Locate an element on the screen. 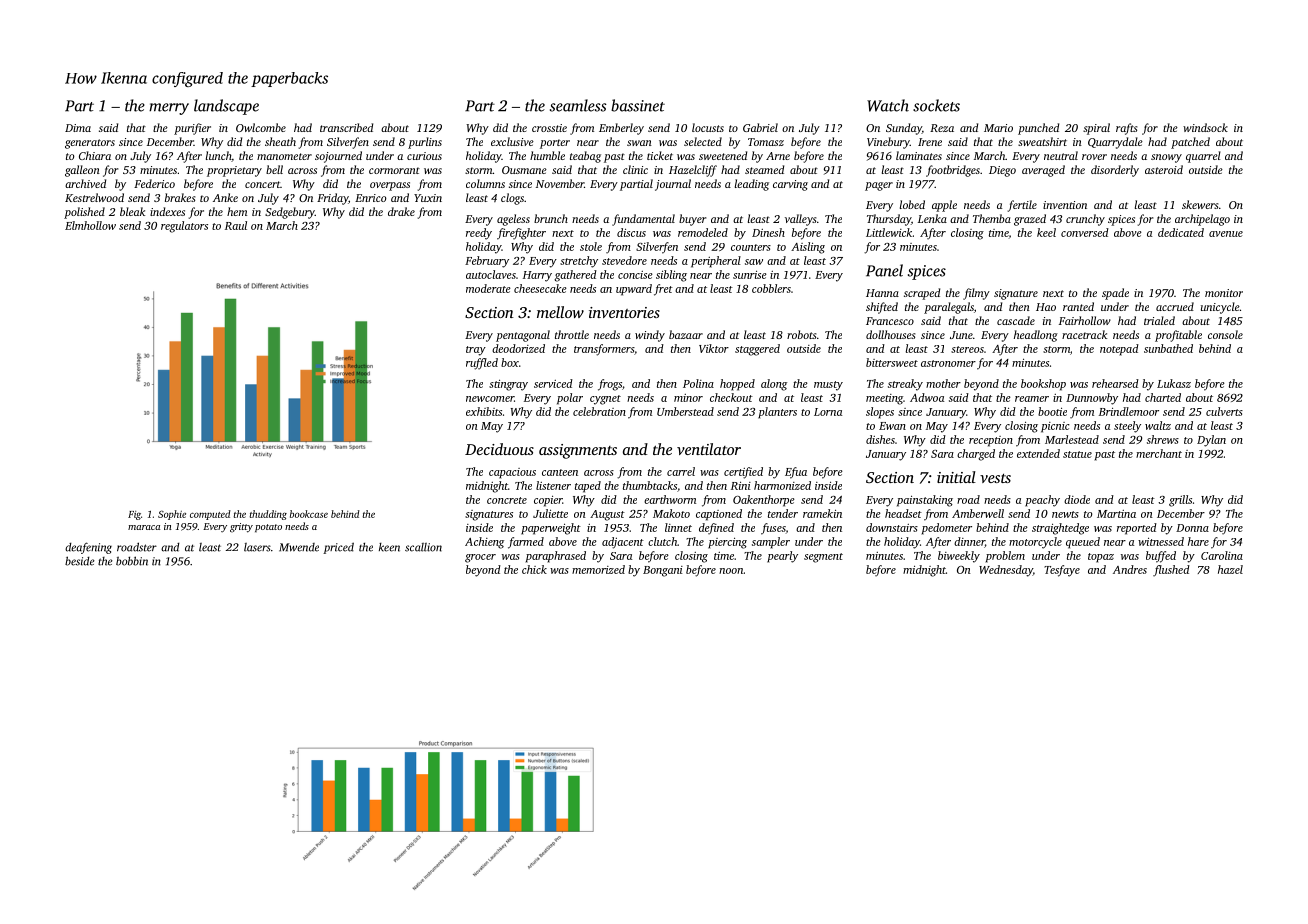 The height and width of the screenshot is (924, 1308). seamless is located at coordinates (578, 105).
